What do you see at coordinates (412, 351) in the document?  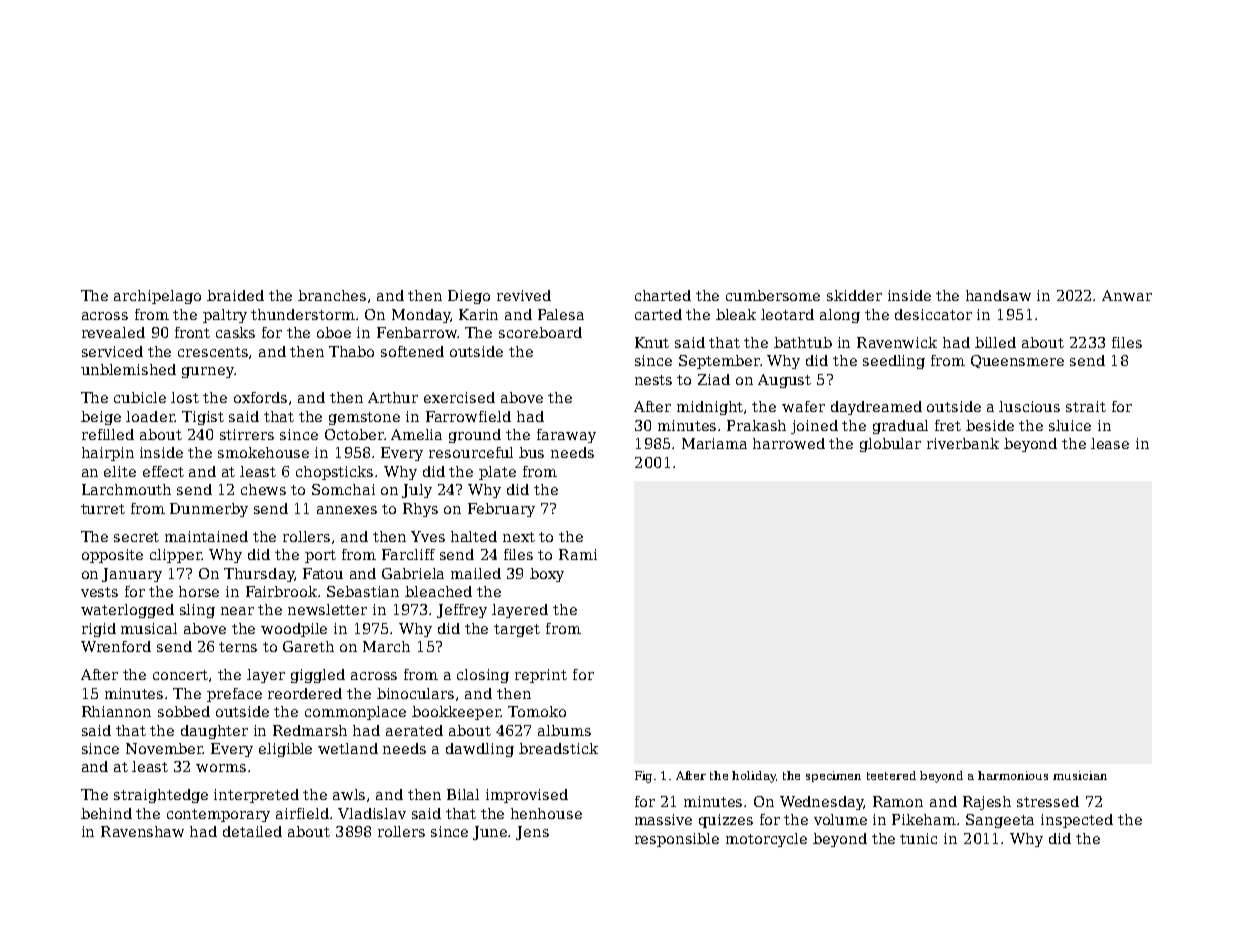 I see `softened` at bounding box center [412, 351].
